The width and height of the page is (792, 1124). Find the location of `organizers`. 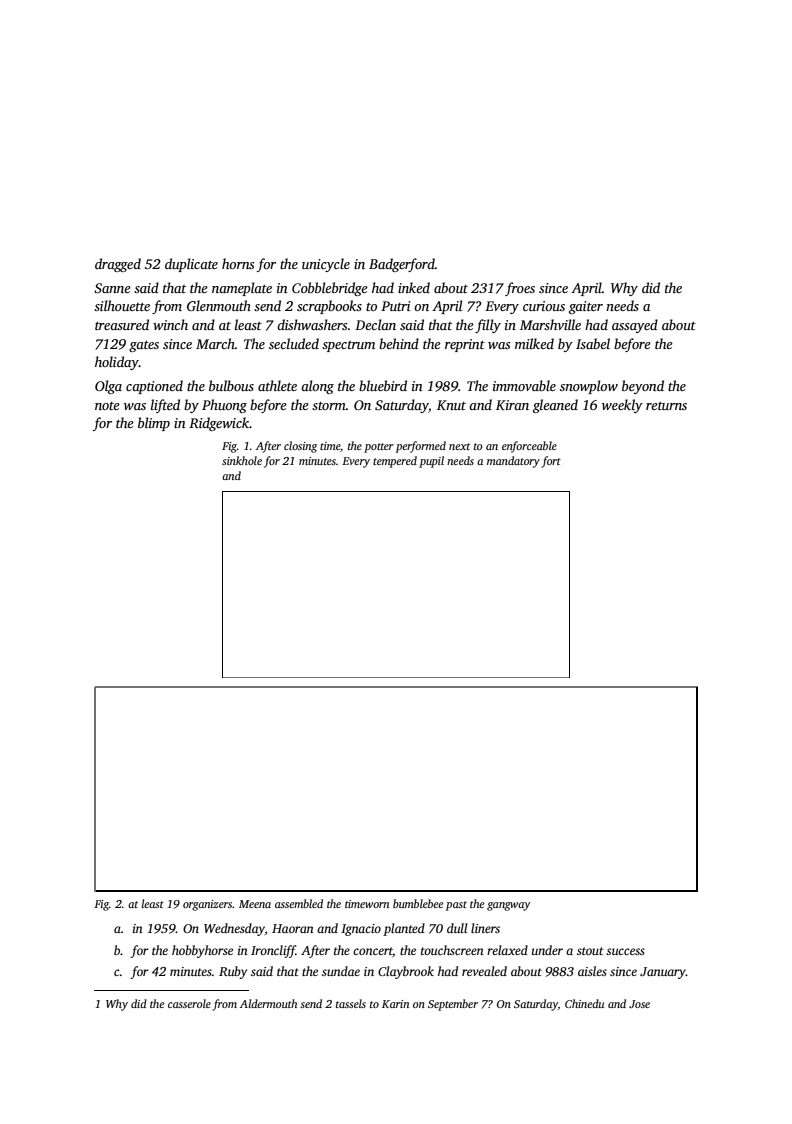

organizers is located at coordinates (207, 905).
